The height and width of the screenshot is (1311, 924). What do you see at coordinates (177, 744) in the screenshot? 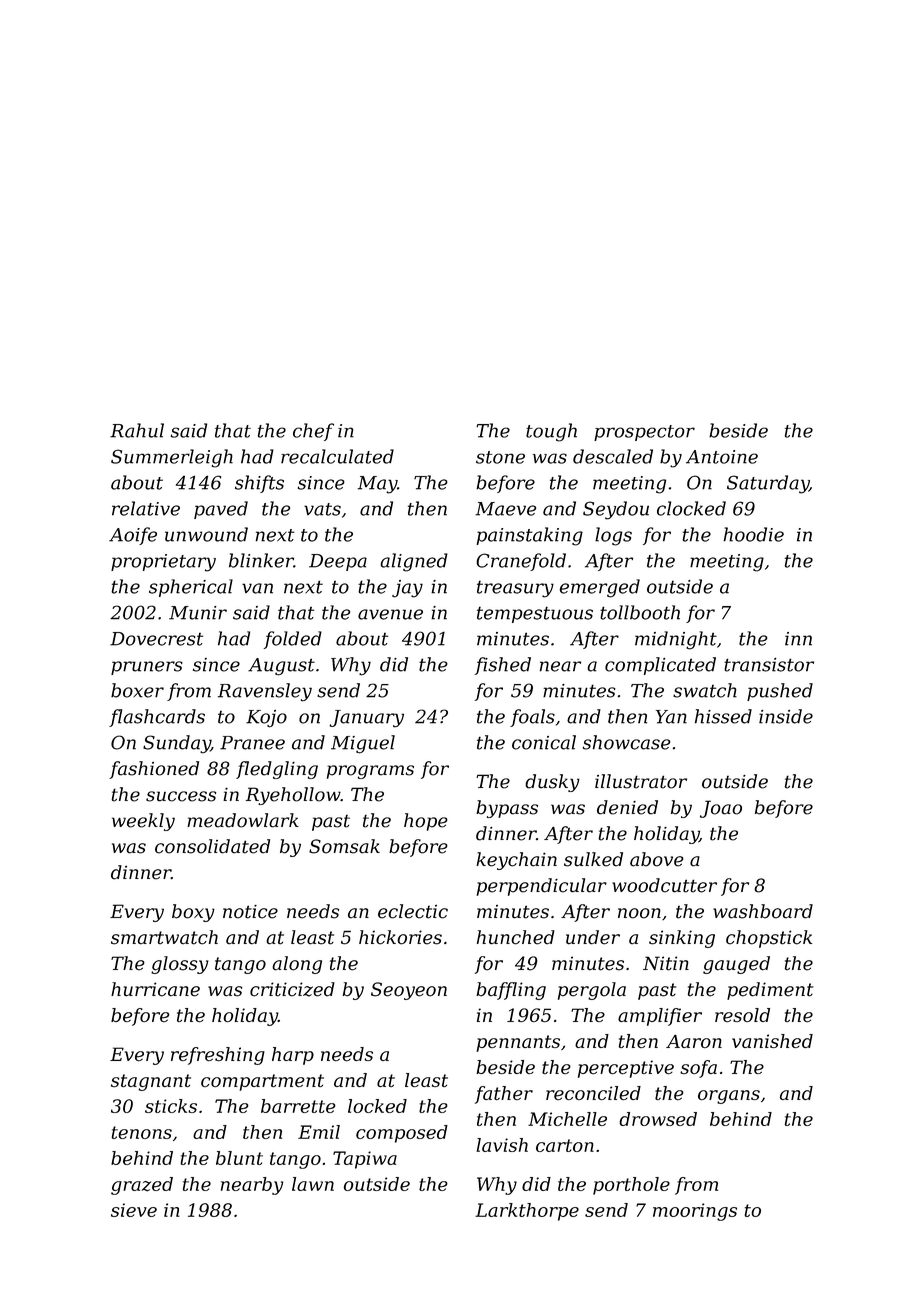
I see `Sunday` at bounding box center [177, 744].
